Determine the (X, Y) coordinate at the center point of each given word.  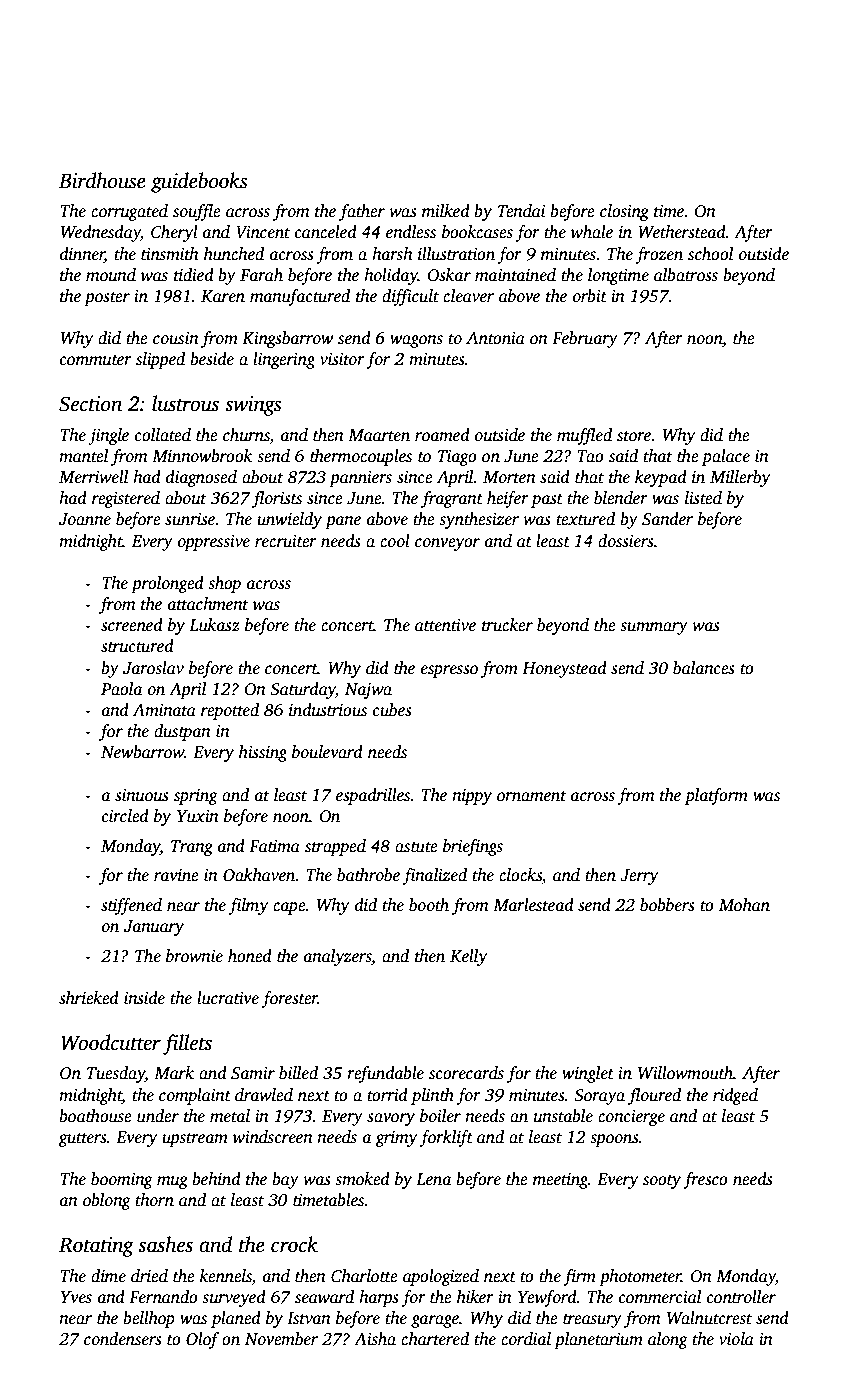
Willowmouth (685, 1073)
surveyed (234, 1298)
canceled (326, 232)
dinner (82, 253)
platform (716, 796)
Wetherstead (682, 232)
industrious (328, 710)
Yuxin (198, 816)
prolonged (167, 584)
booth (429, 905)
